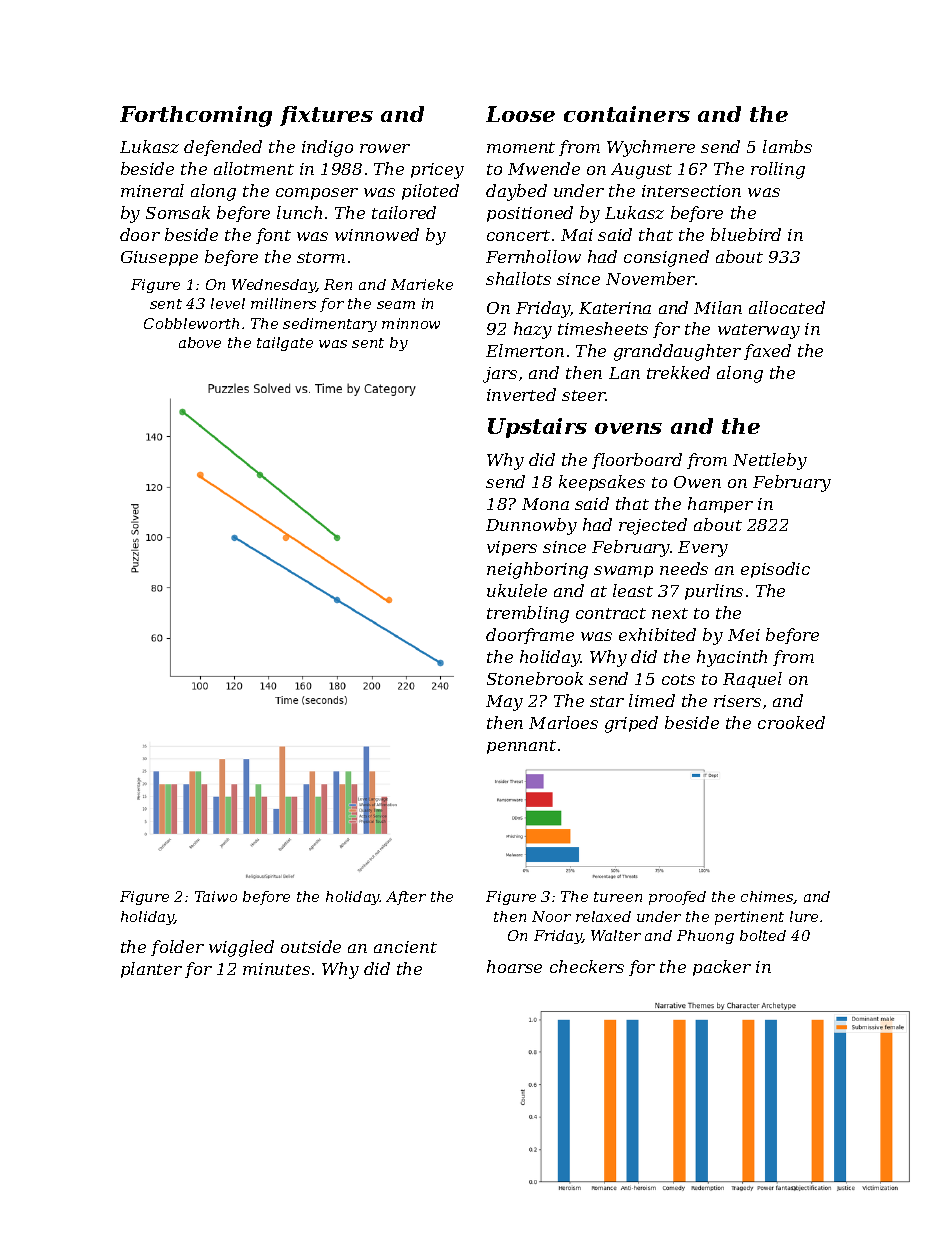 Image resolution: width=952 pixels, height=1233 pixels. I want to click on planter, so click(151, 970).
